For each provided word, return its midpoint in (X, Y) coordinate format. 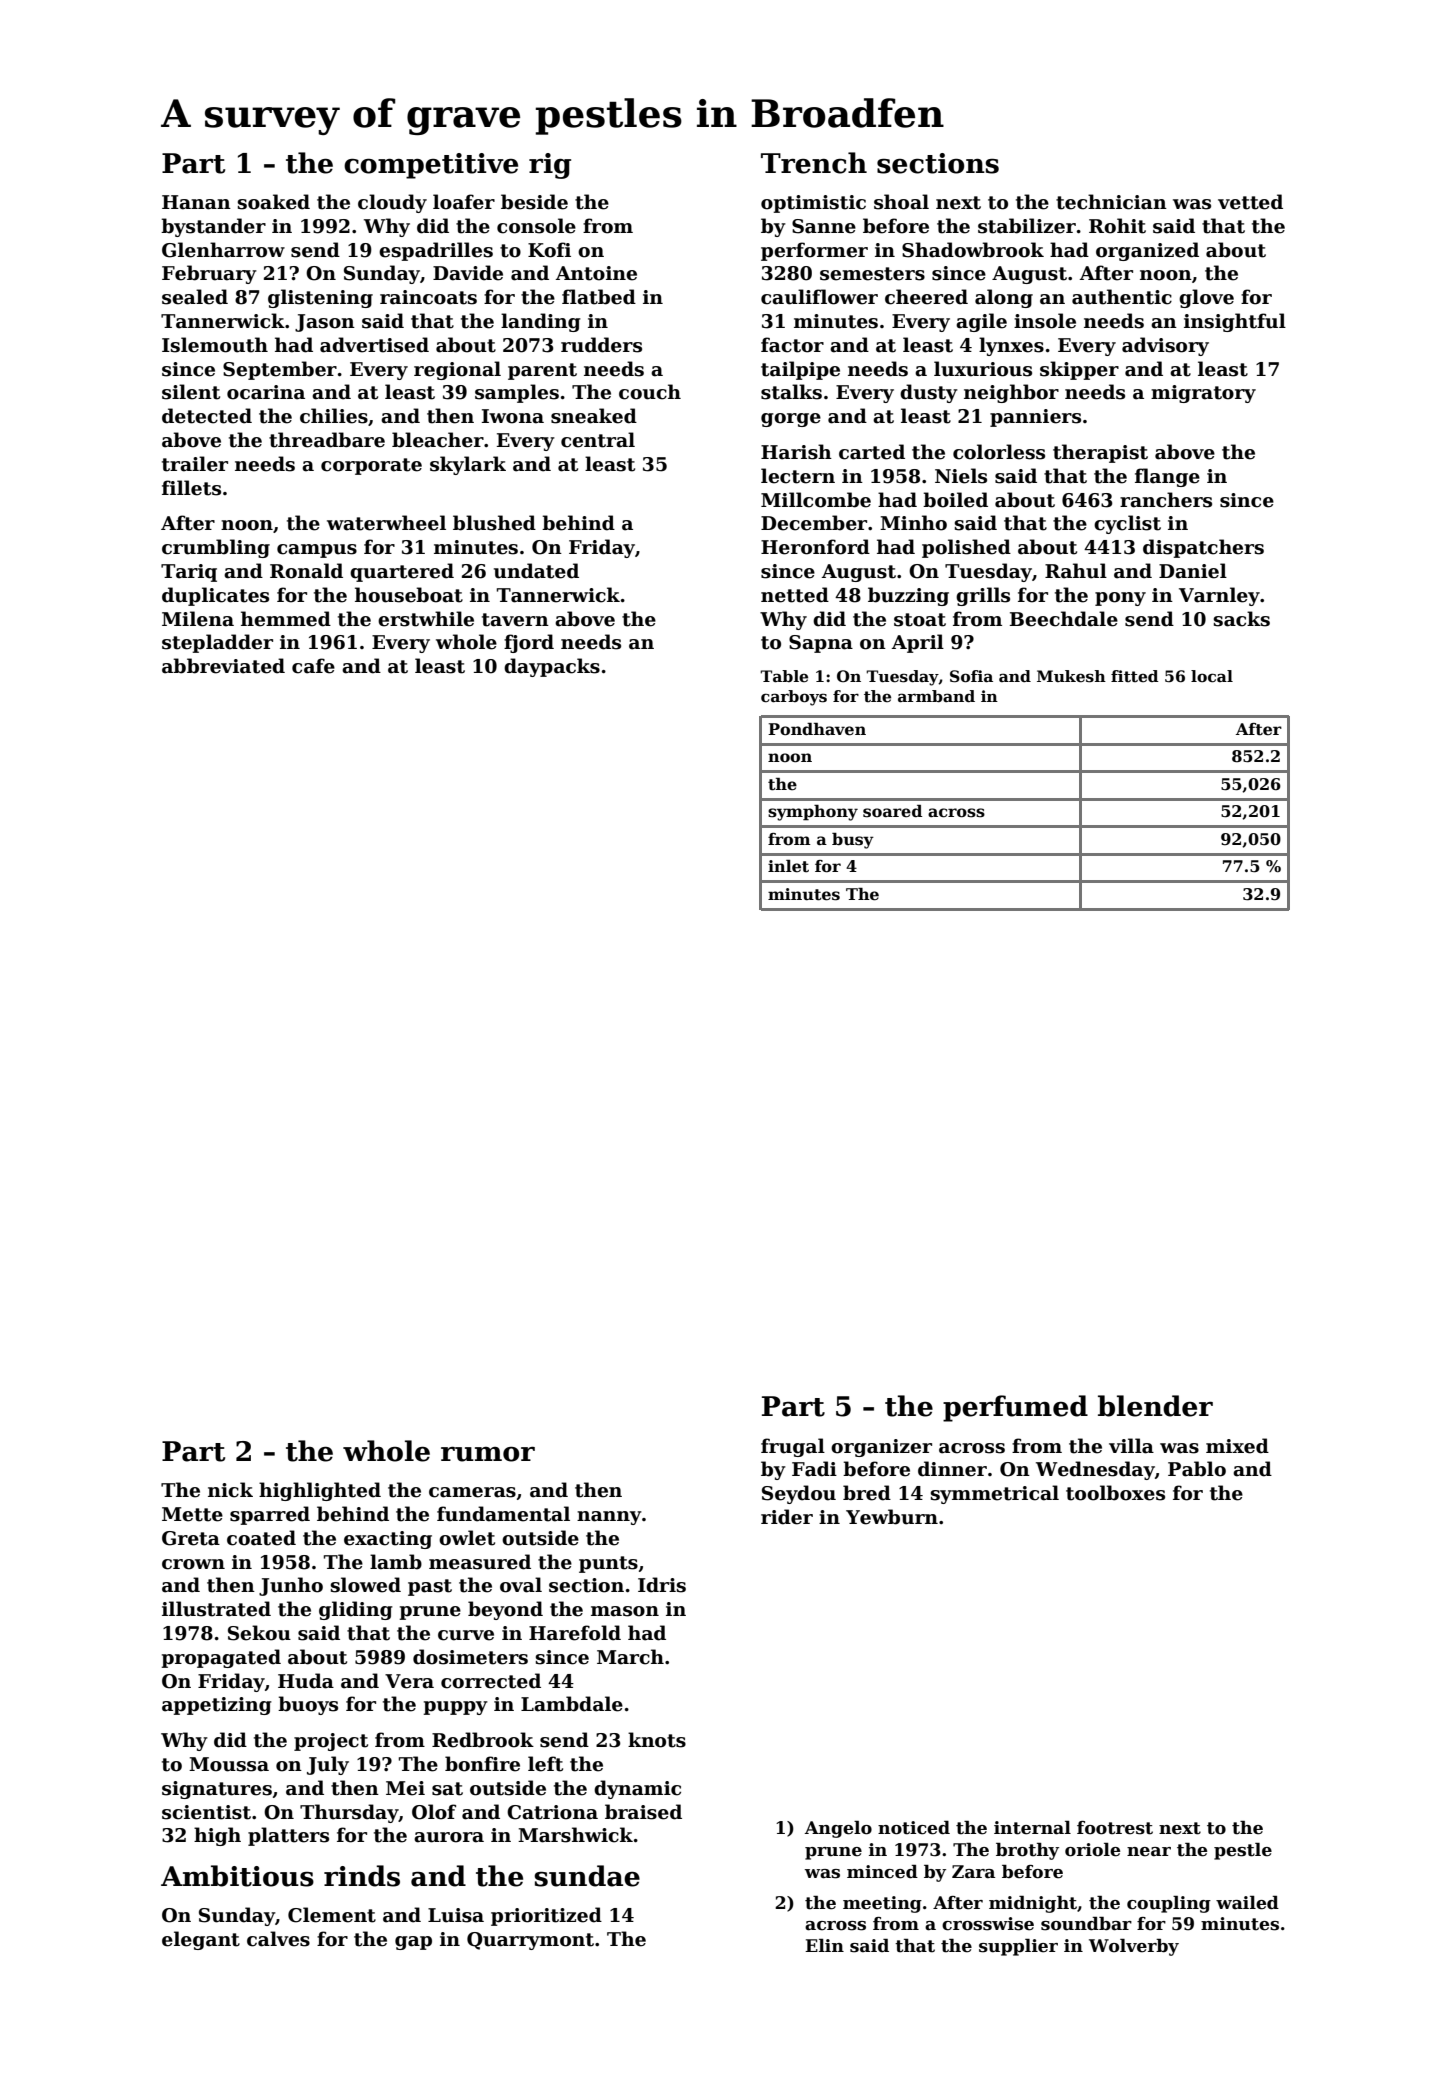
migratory (1203, 394)
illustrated (216, 1609)
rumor (488, 1454)
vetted (1250, 202)
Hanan (196, 202)
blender (1155, 1406)
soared (892, 811)
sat (447, 1789)
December (814, 523)
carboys (794, 698)
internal (1032, 1828)
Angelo (838, 1829)
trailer (195, 464)
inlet (788, 866)
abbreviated (223, 666)
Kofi (549, 250)
